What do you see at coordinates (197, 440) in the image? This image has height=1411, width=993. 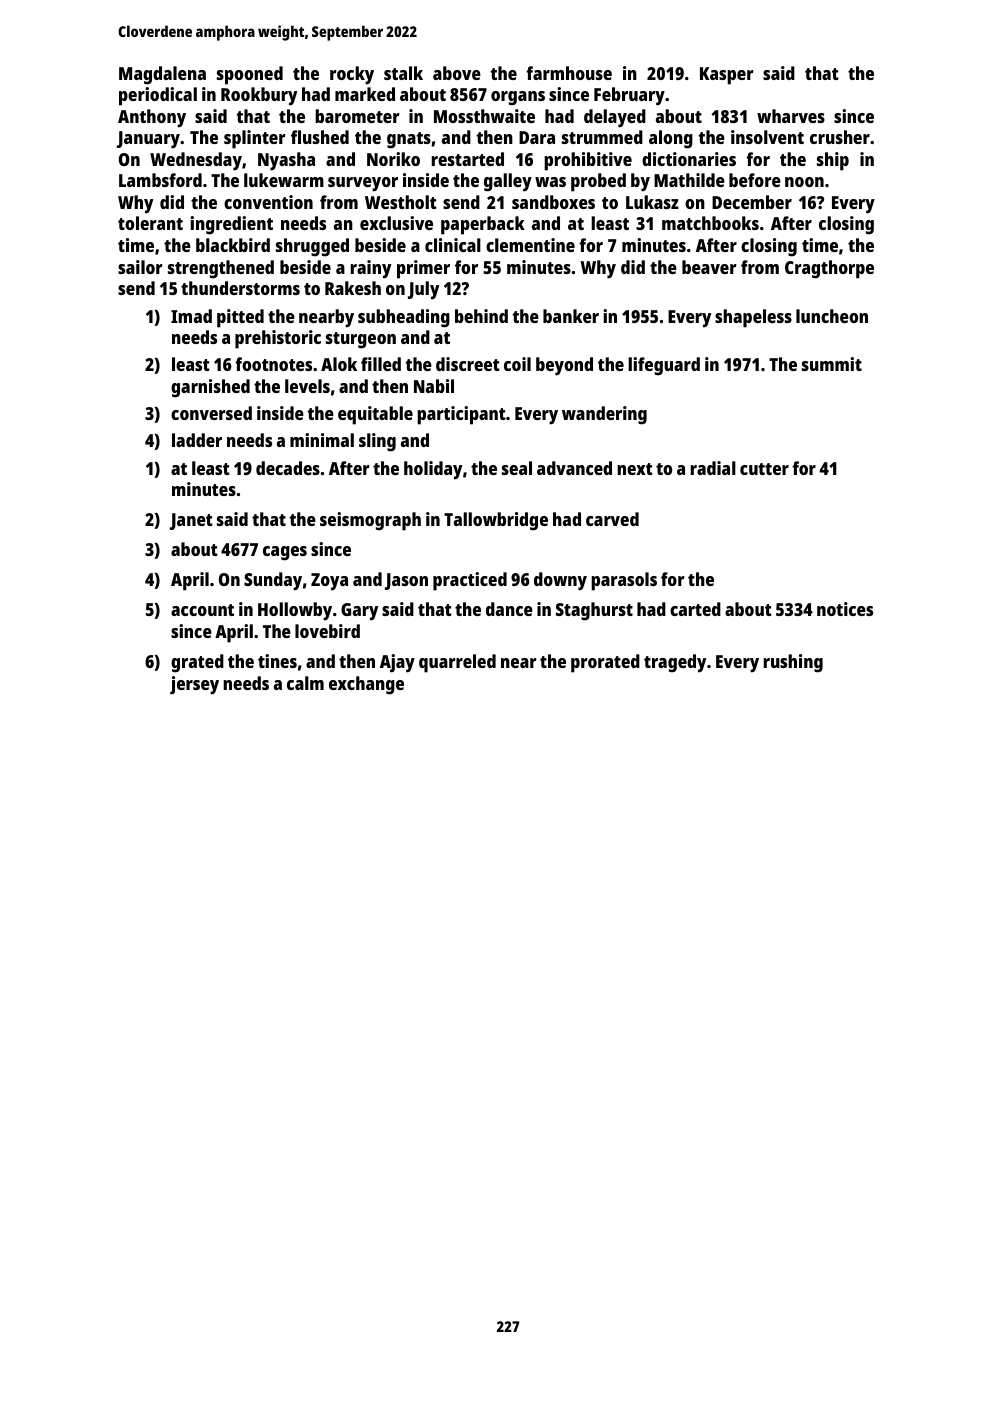 I see `ladder` at bounding box center [197, 440].
